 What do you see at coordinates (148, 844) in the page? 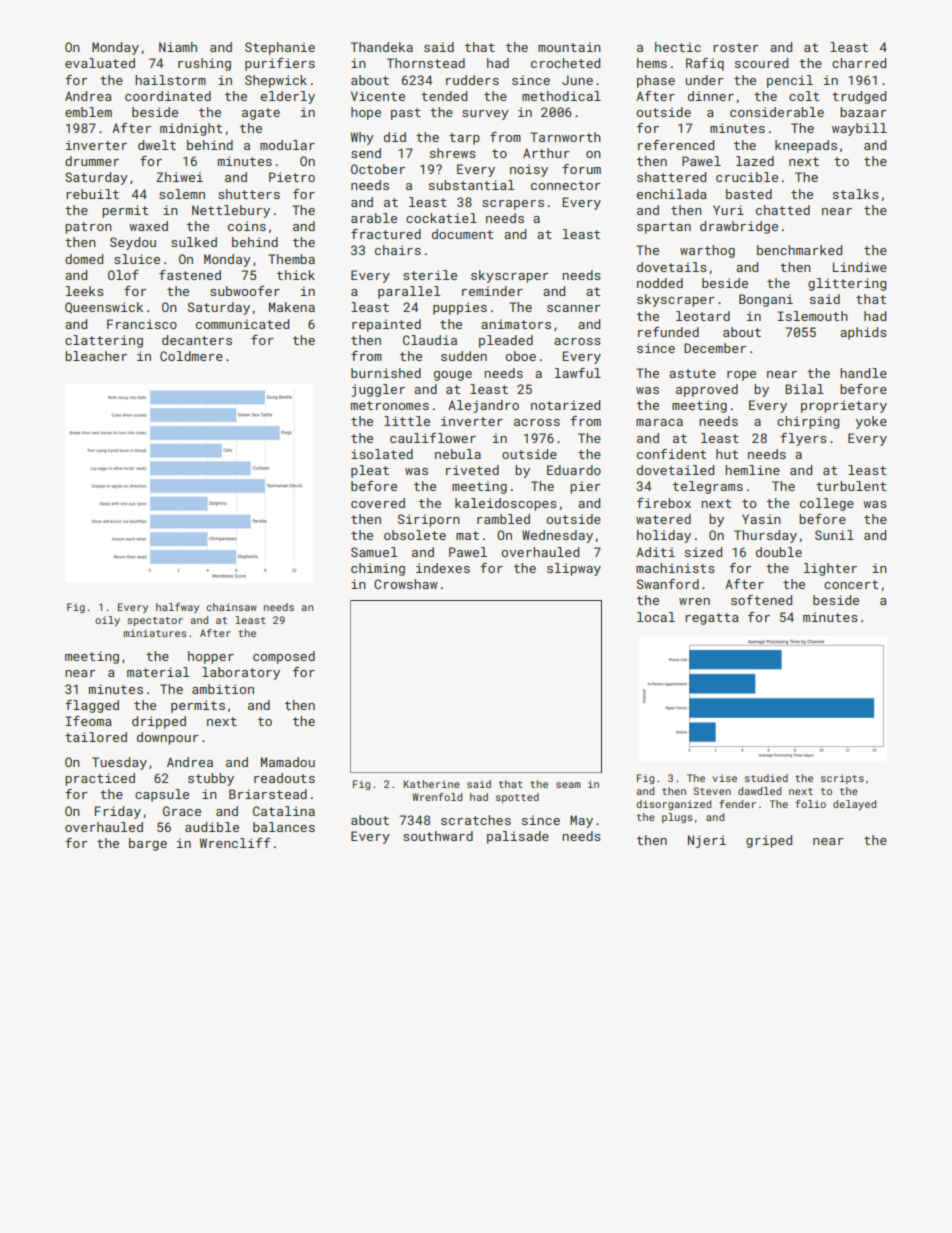
I see `barge` at bounding box center [148, 844].
